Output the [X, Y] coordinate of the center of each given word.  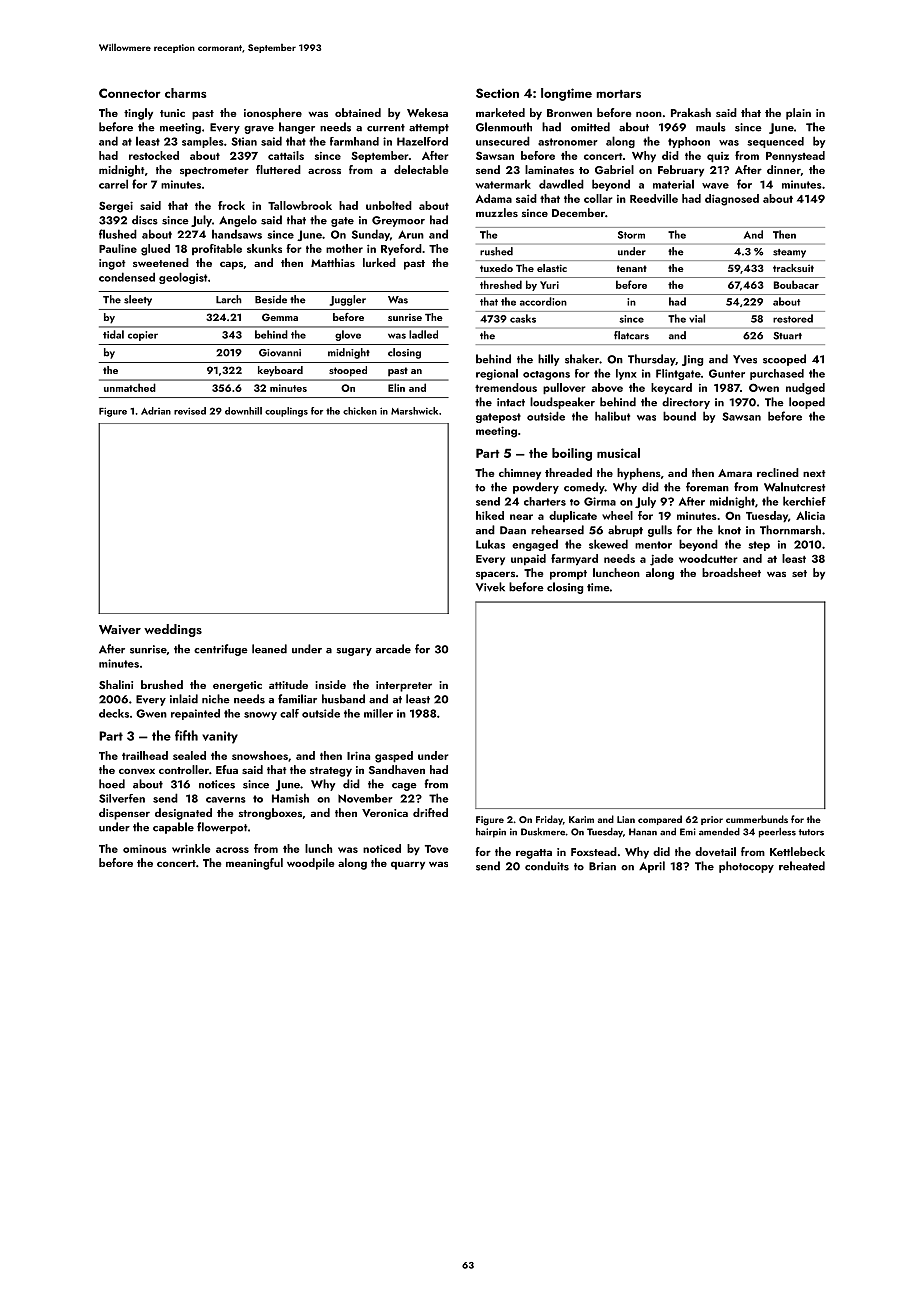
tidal [113, 334]
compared [660, 820]
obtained [358, 112]
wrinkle [191, 848]
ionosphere [273, 114]
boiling [572, 454]
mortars [618, 94]
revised [190, 411]
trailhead [145, 755]
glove [348, 335]
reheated [802, 866]
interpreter [404, 686]
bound [679, 416]
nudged [805, 389]
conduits [547, 866]
